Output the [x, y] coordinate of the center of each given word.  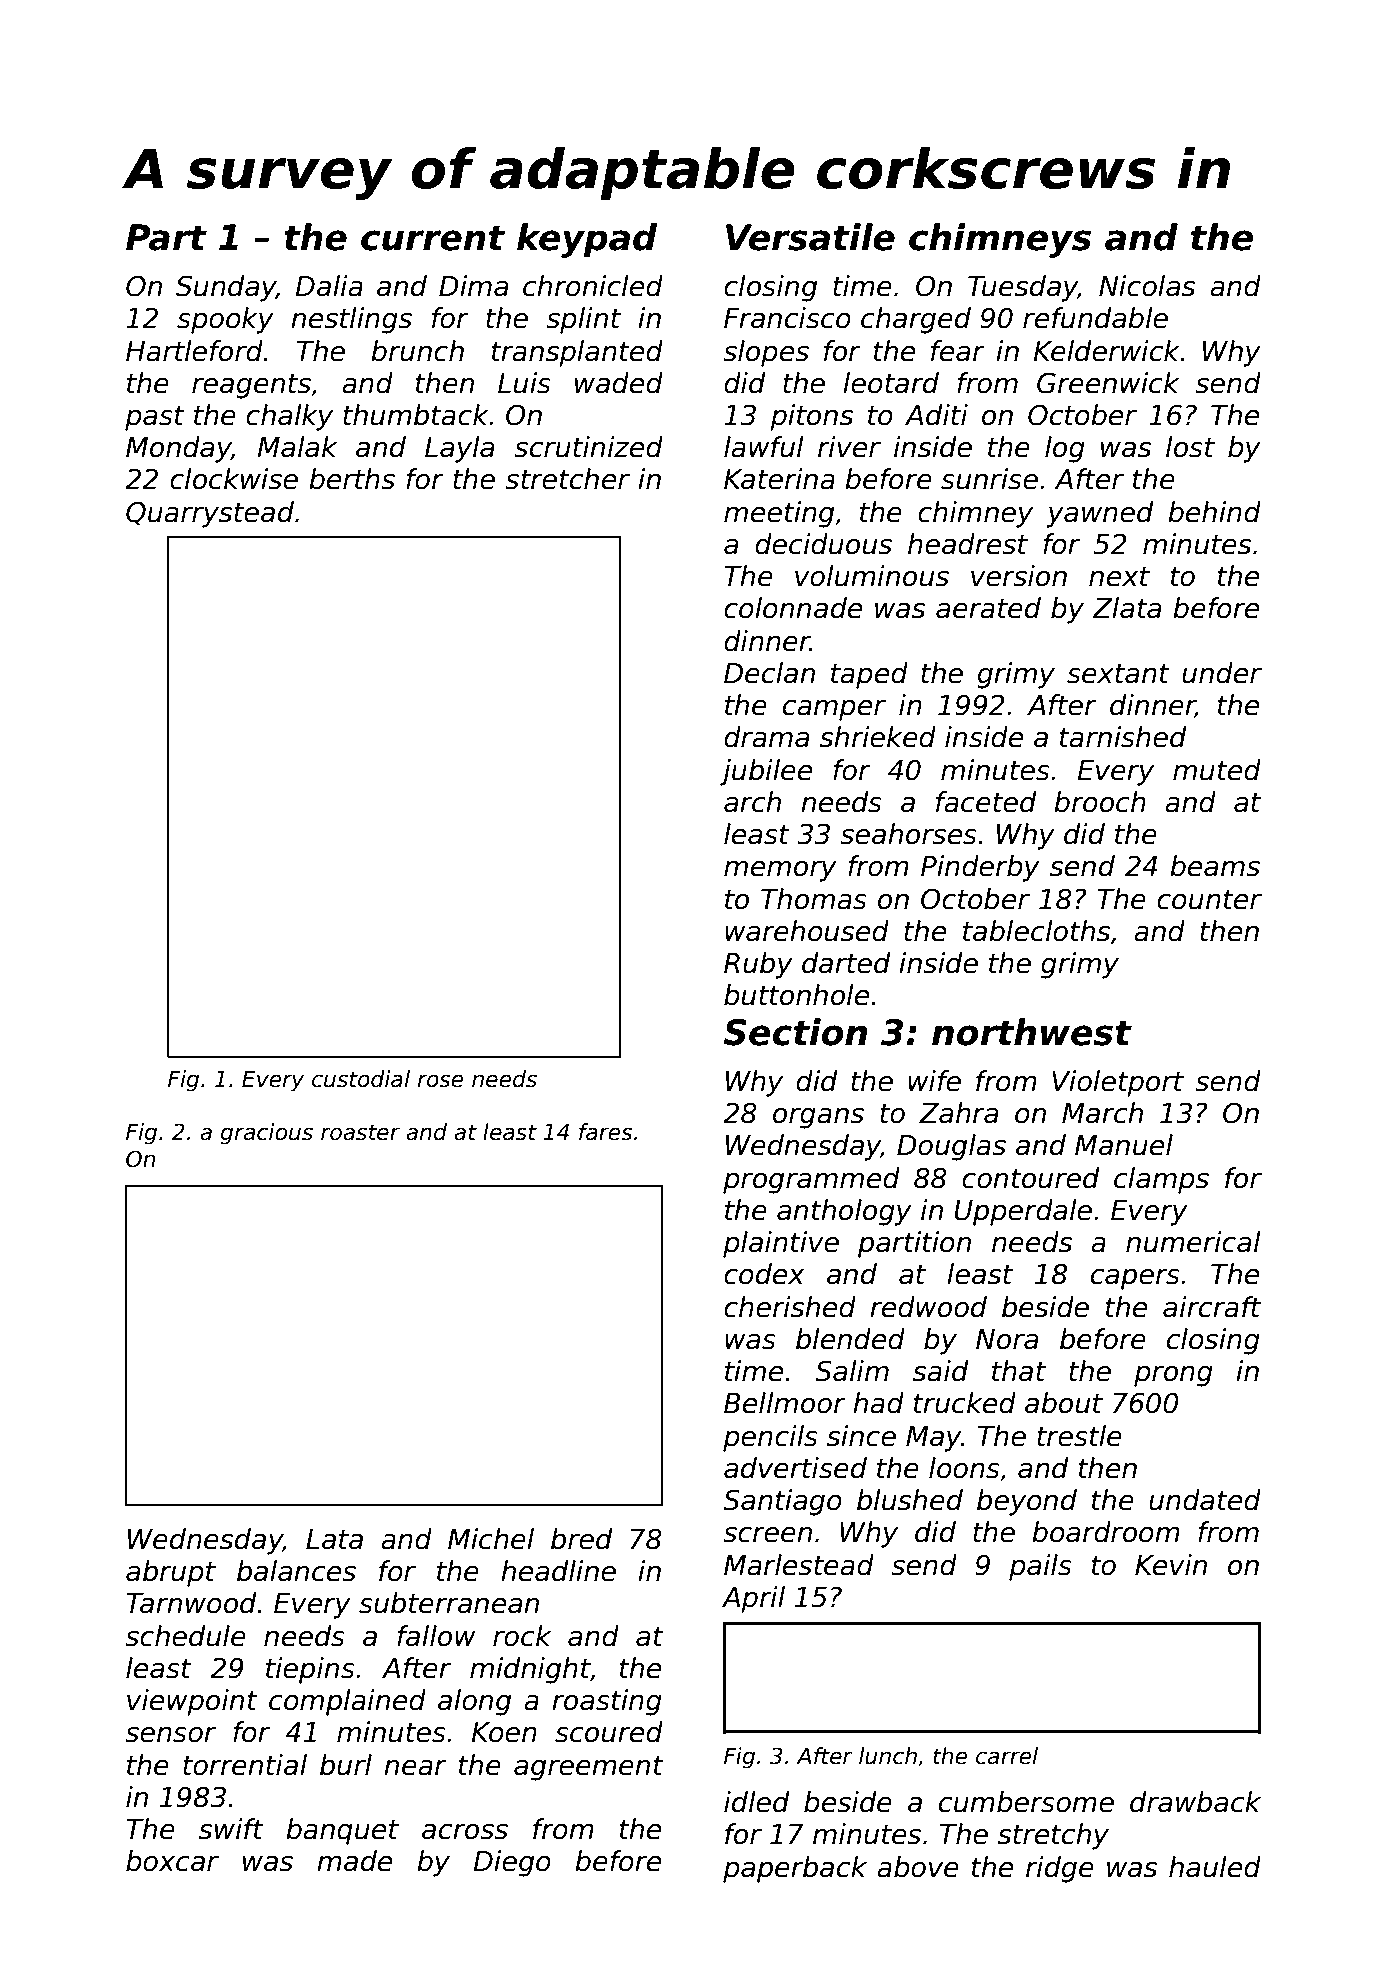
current [433, 238]
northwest [1032, 1032]
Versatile [810, 237]
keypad [587, 240]
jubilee [766, 772]
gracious [266, 1134]
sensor [170, 1734]
